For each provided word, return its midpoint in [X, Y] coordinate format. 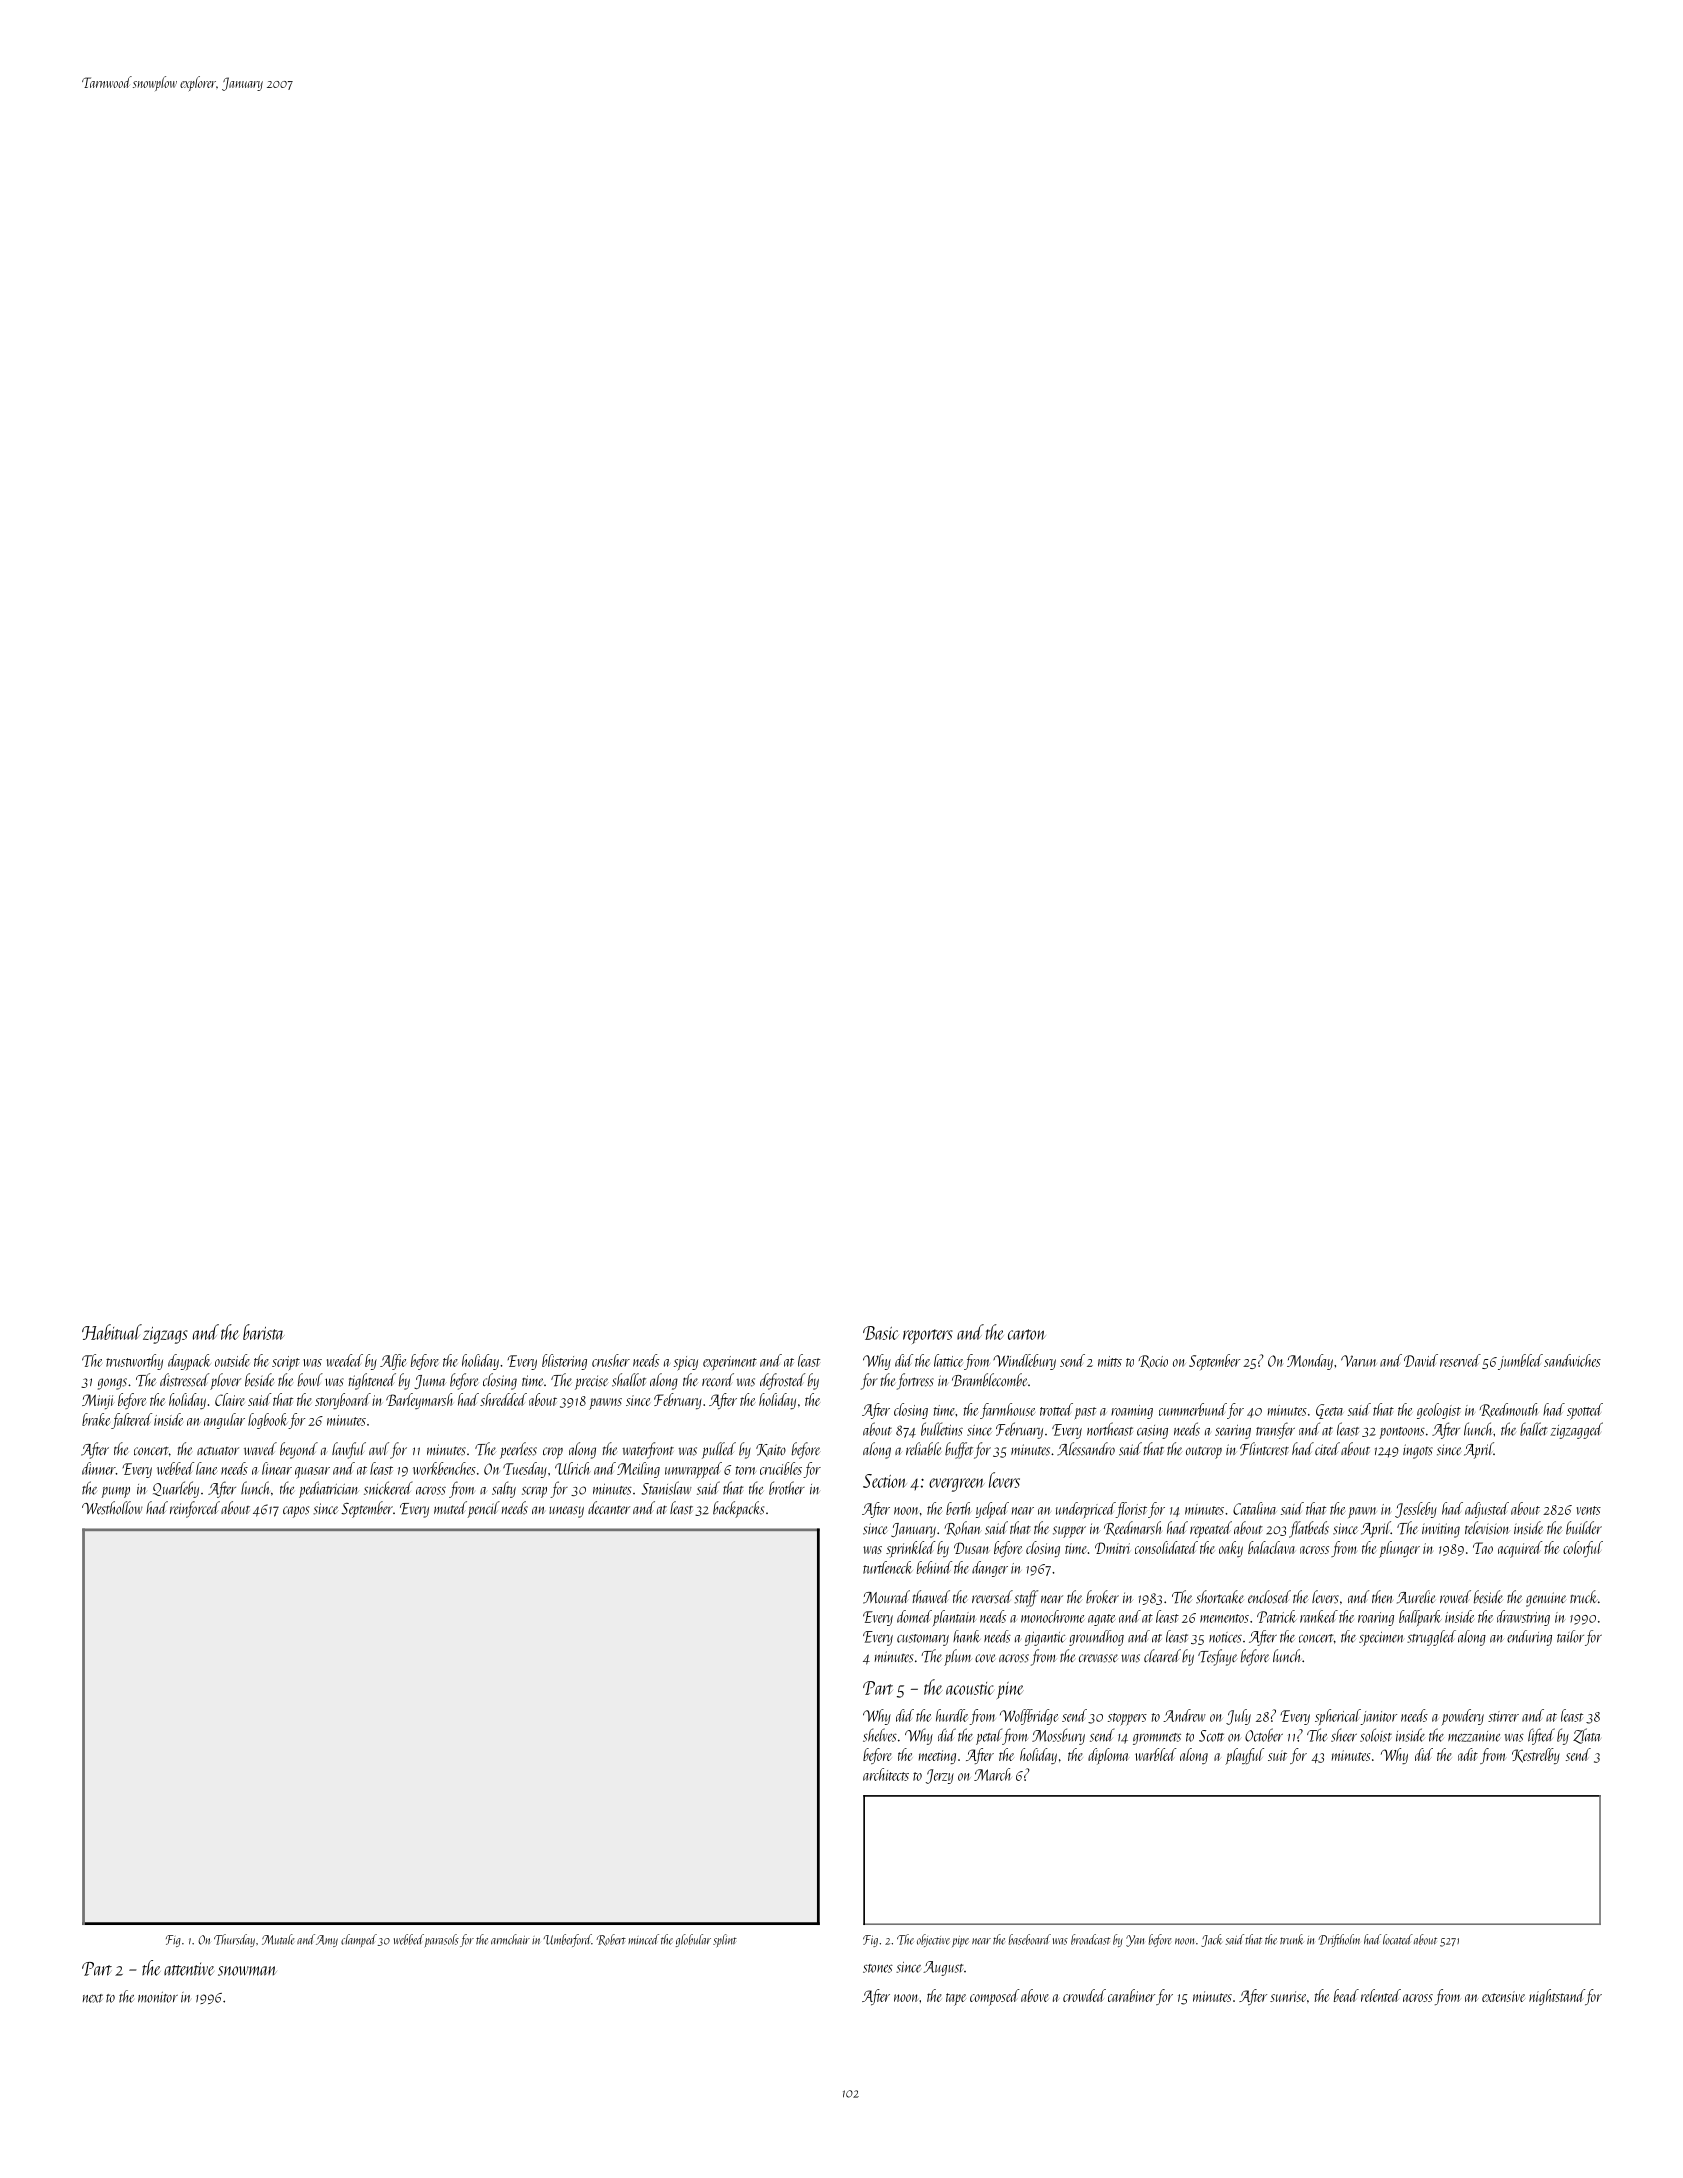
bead [1346, 1995]
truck [1584, 1597]
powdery [1462, 1717]
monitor [158, 1997]
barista [264, 1332]
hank [967, 1636]
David [1421, 1360]
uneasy [566, 1512]
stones [878, 1968]
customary [923, 1640]
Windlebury [1024, 1362]
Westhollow [112, 1508]
